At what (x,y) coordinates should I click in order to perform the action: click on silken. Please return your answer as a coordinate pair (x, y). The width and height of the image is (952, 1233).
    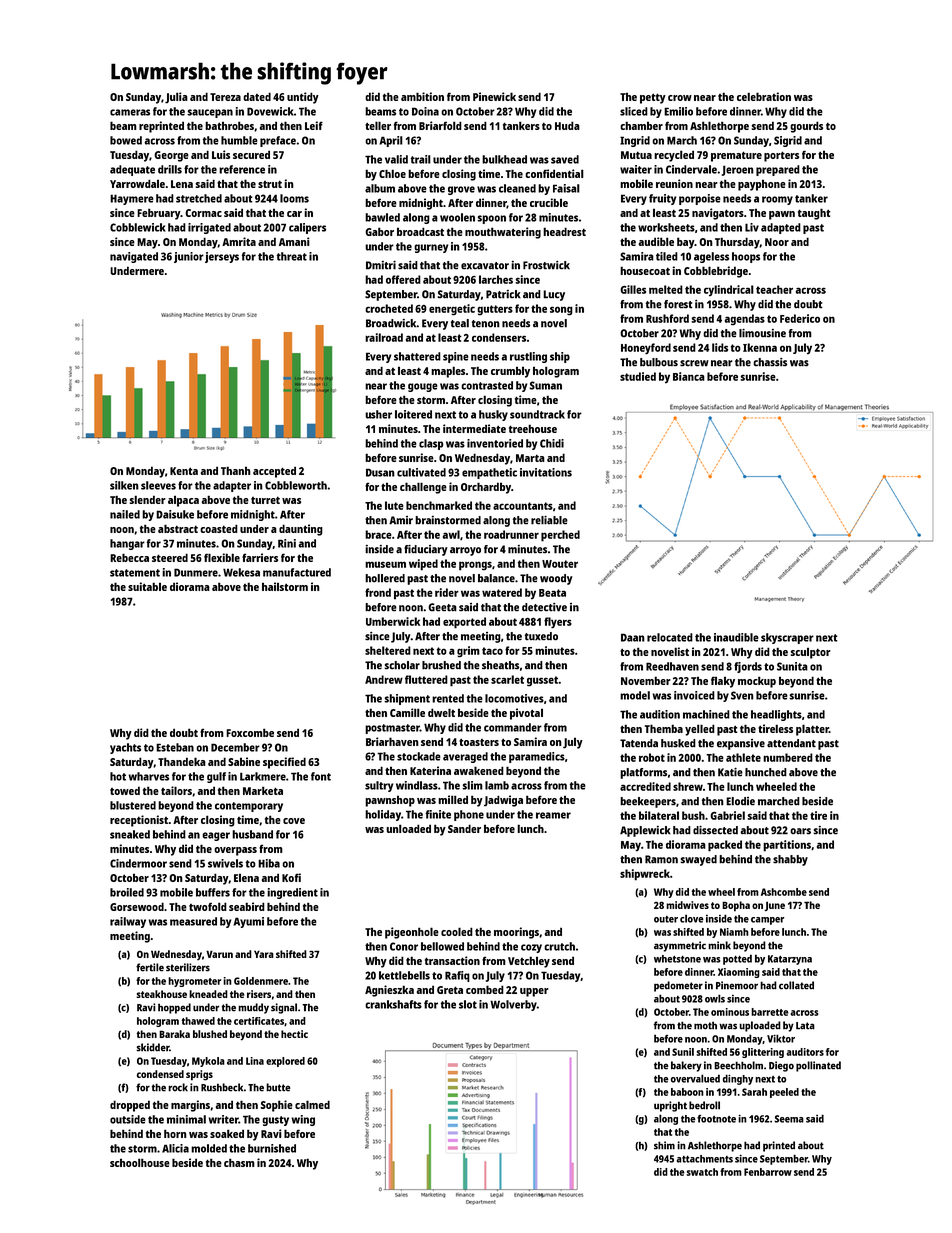
    Looking at the image, I should click on (124, 485).
